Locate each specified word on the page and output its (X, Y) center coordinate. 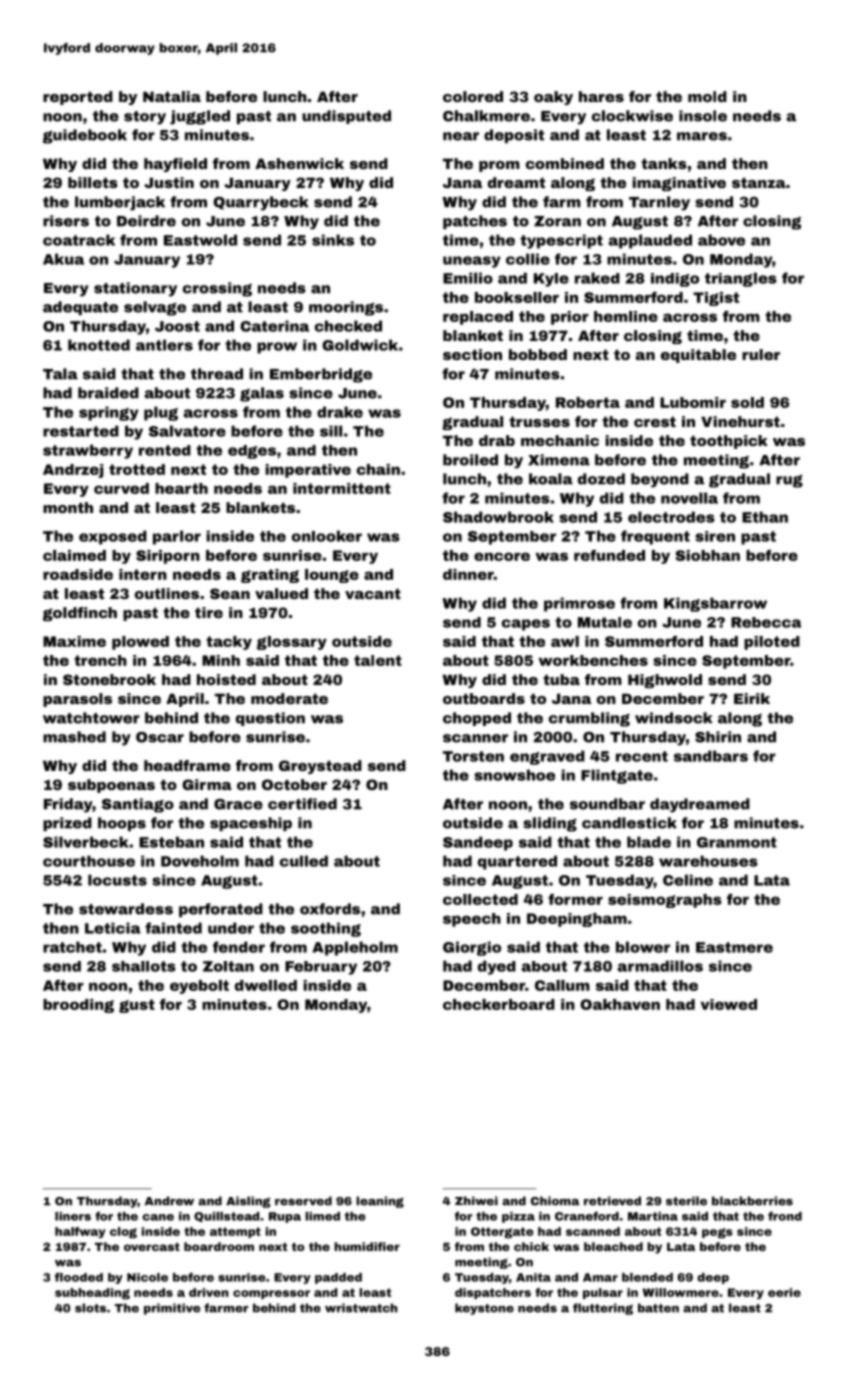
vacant (373, 593)
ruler (761, 354)
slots (90, 1308)
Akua (63, 259)
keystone (484, 1309)
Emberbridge (321, 375)
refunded (609, 555)
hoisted (226, 679)
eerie (784, 1292)
